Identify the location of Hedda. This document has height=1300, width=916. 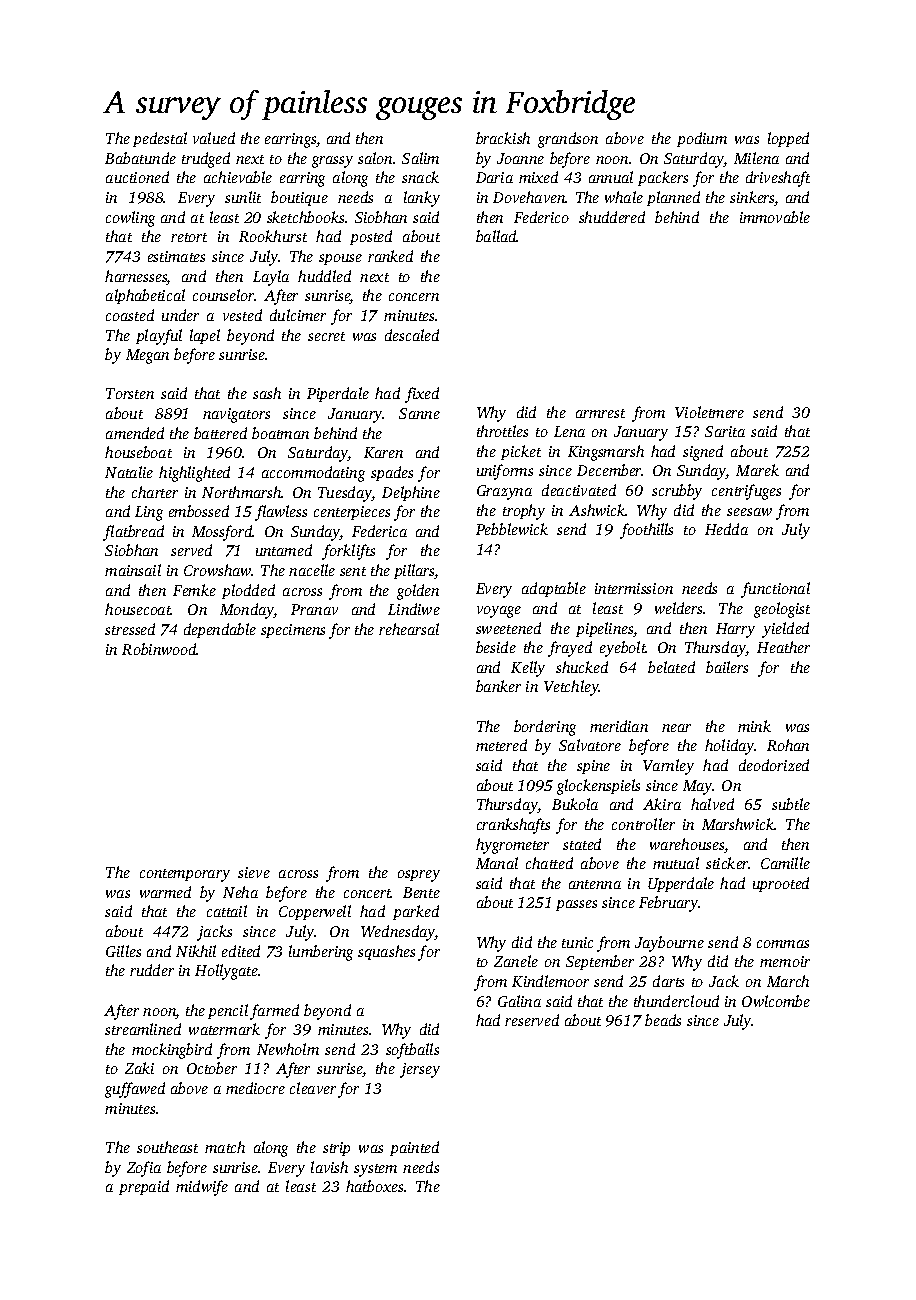
(726, 529).
